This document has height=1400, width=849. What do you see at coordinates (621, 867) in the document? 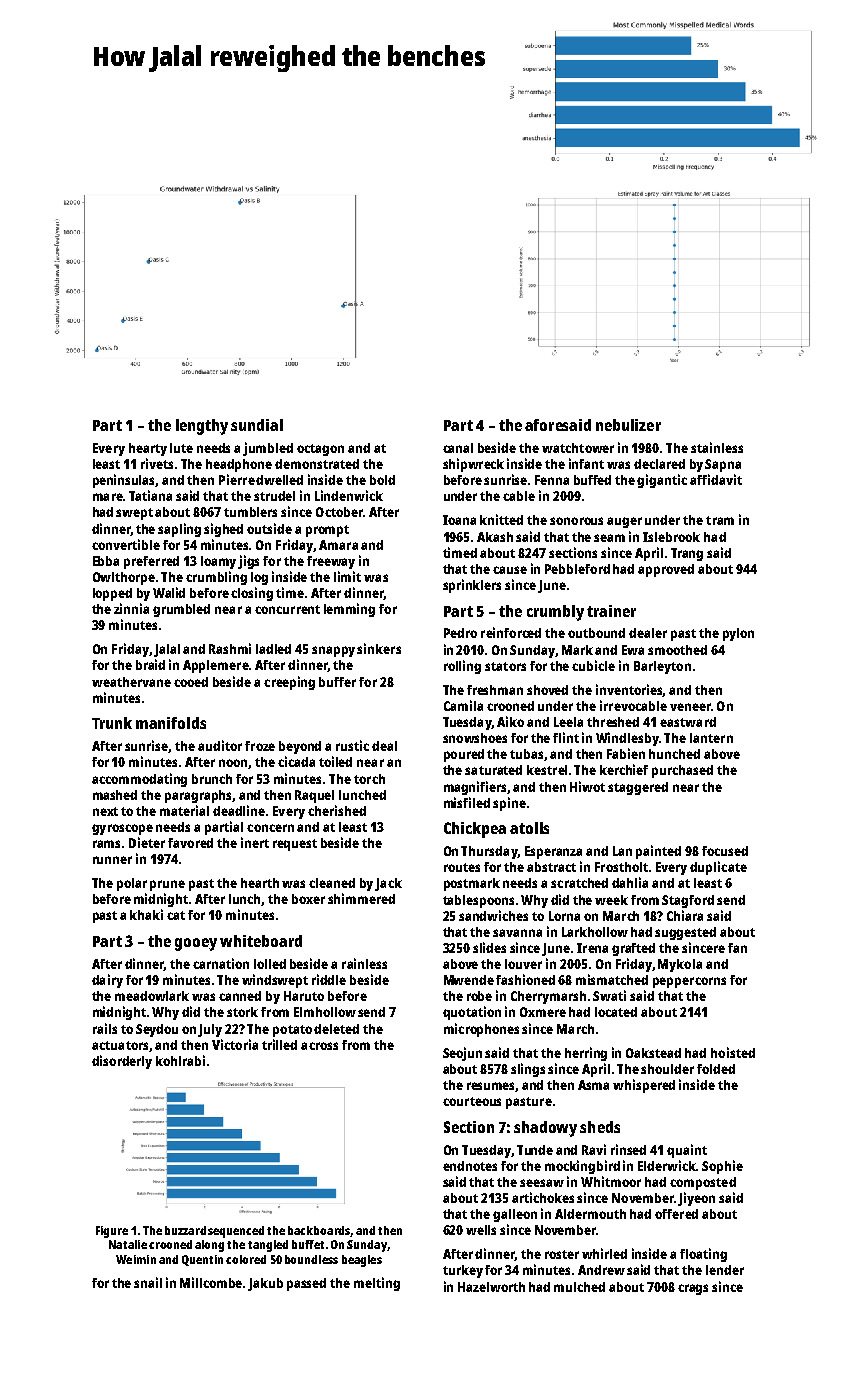
I see `Frostholt` at bounding box center [621, 867].
